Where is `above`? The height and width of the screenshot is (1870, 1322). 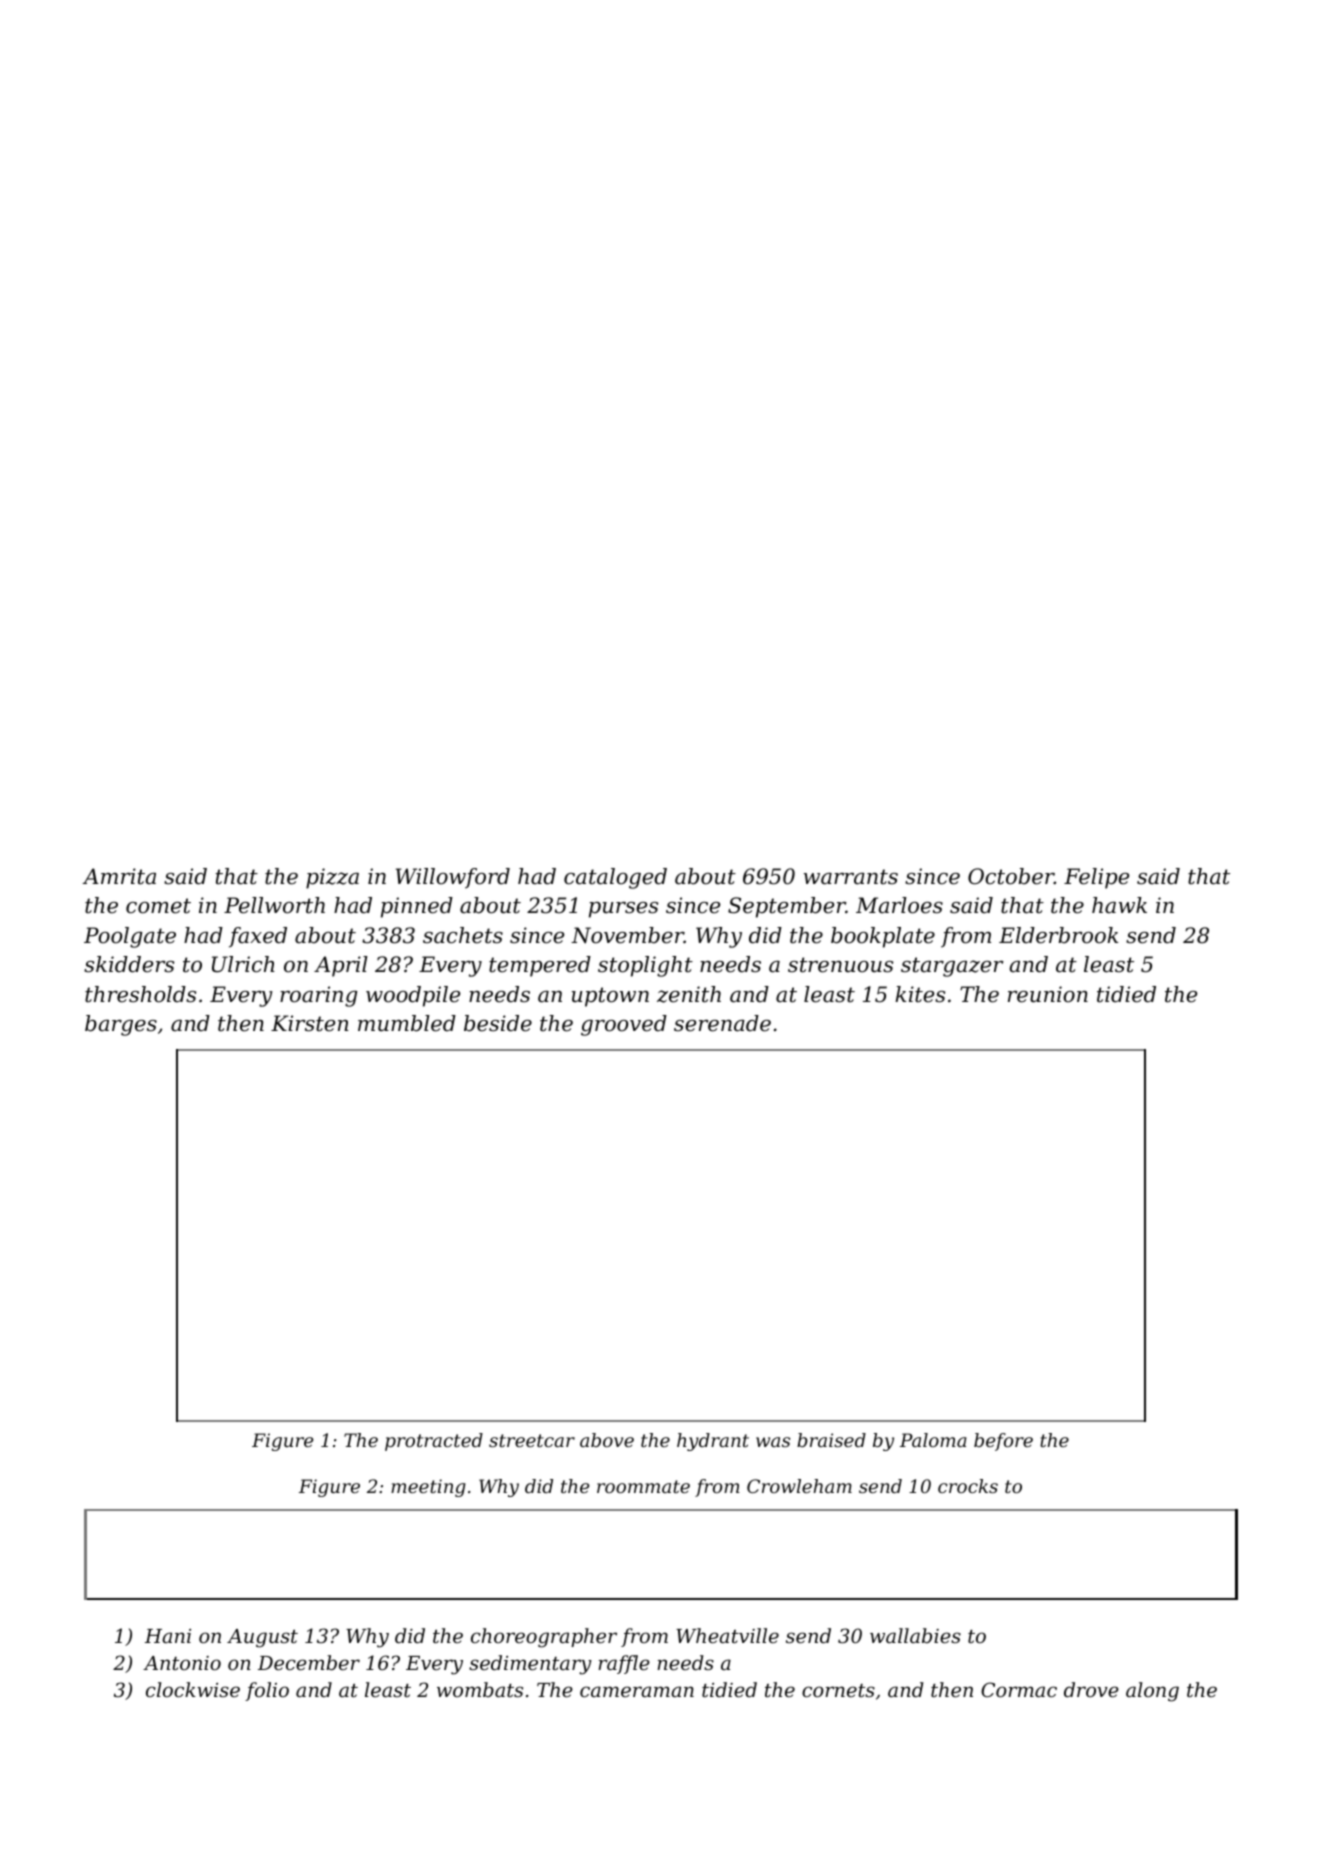
above is located at coordinates (607, 1440).
